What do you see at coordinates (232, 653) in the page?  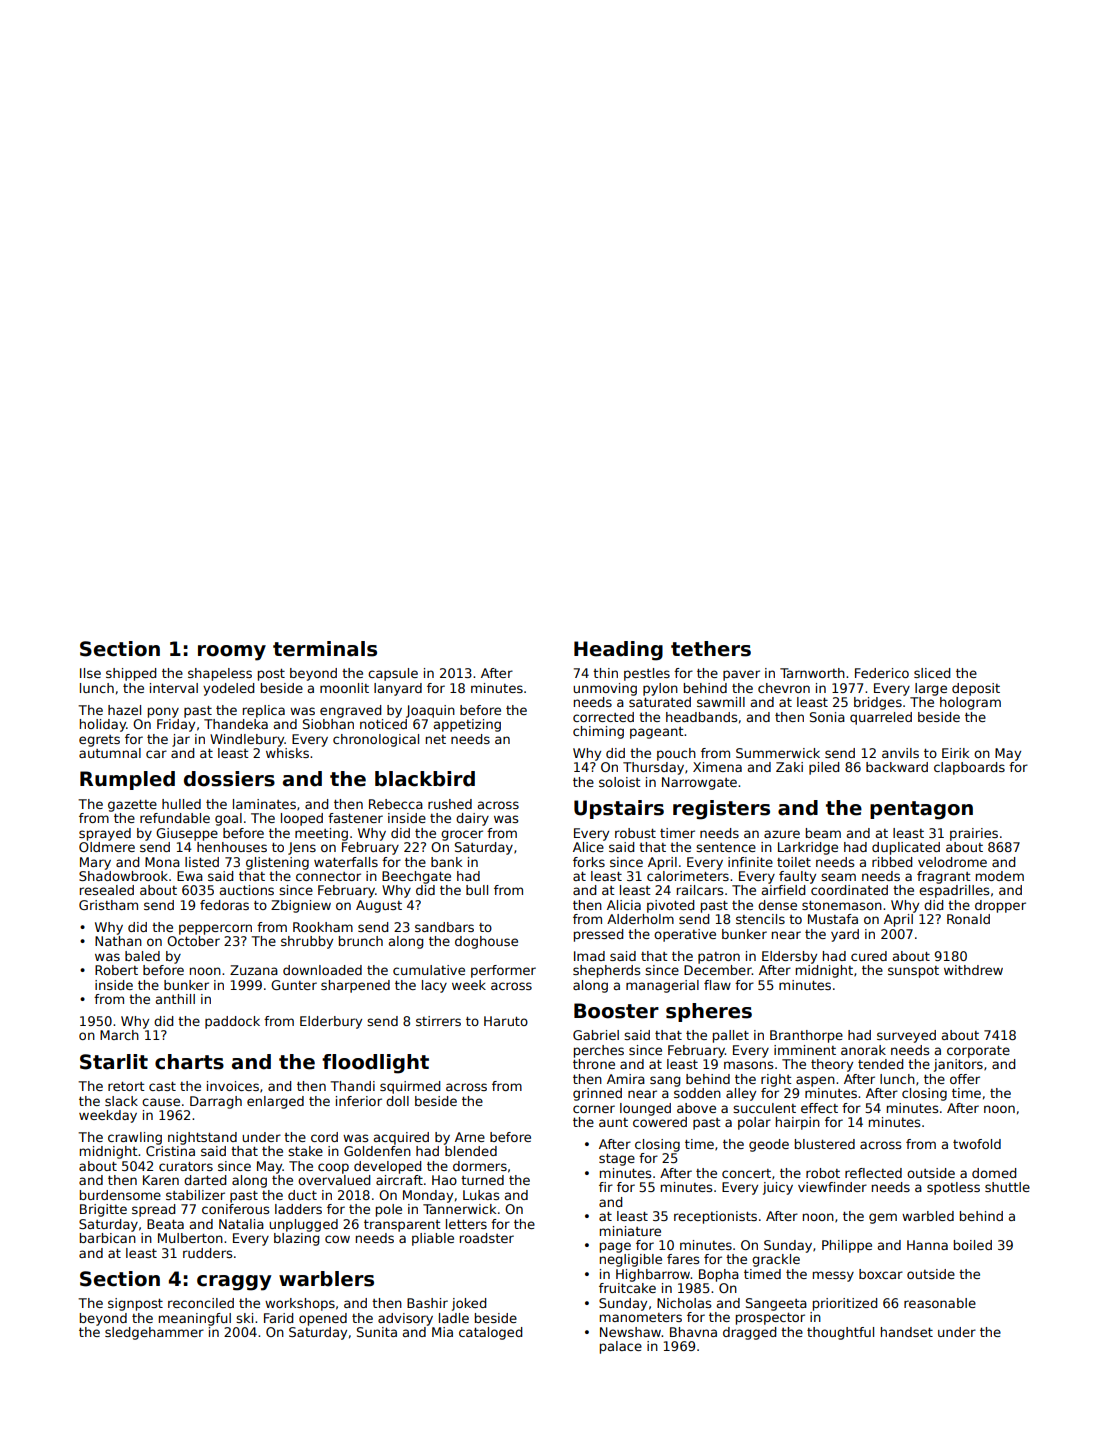 I see `roomy` at bounding box center [232, 653].
